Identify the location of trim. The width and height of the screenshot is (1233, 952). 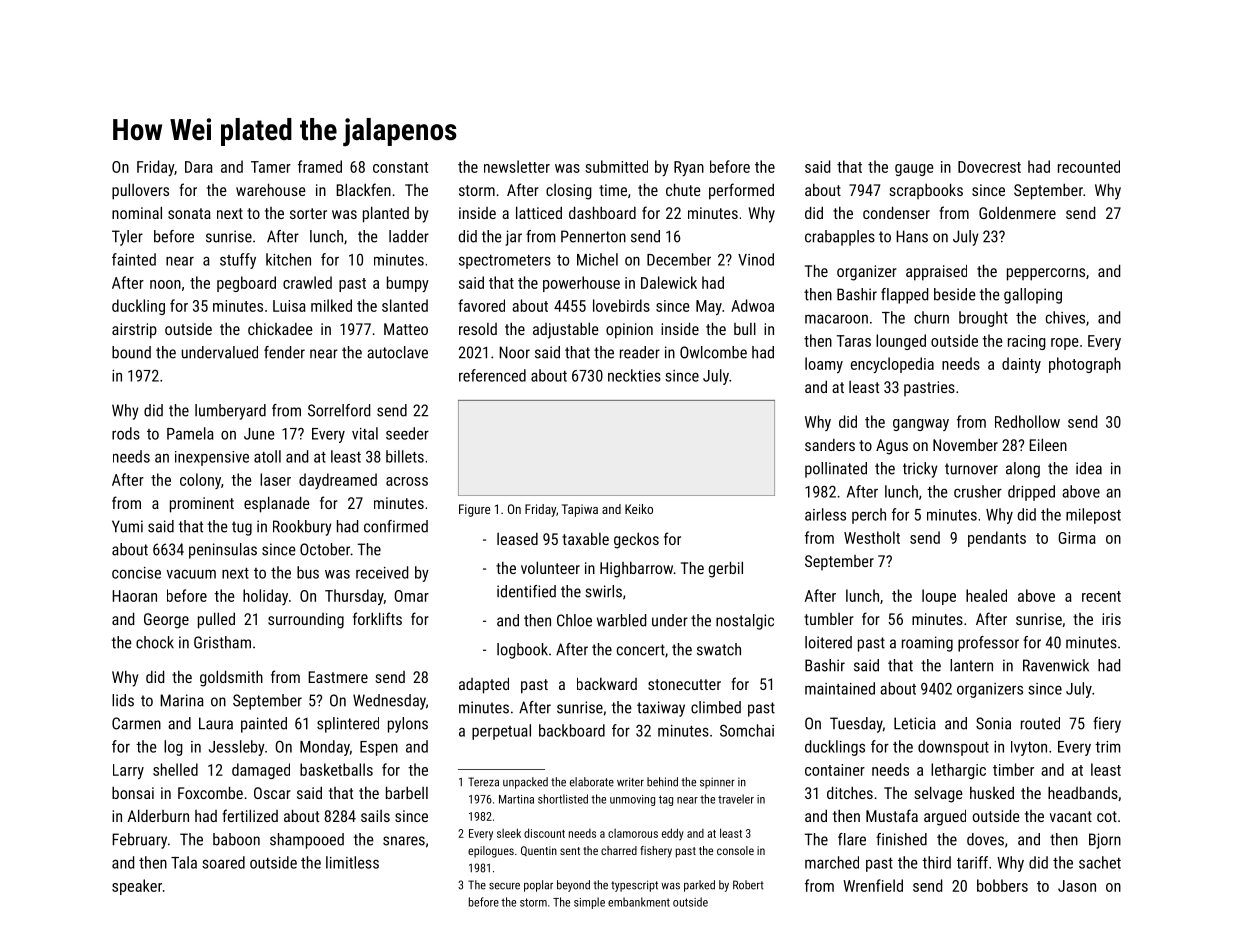
(1107, 747).
